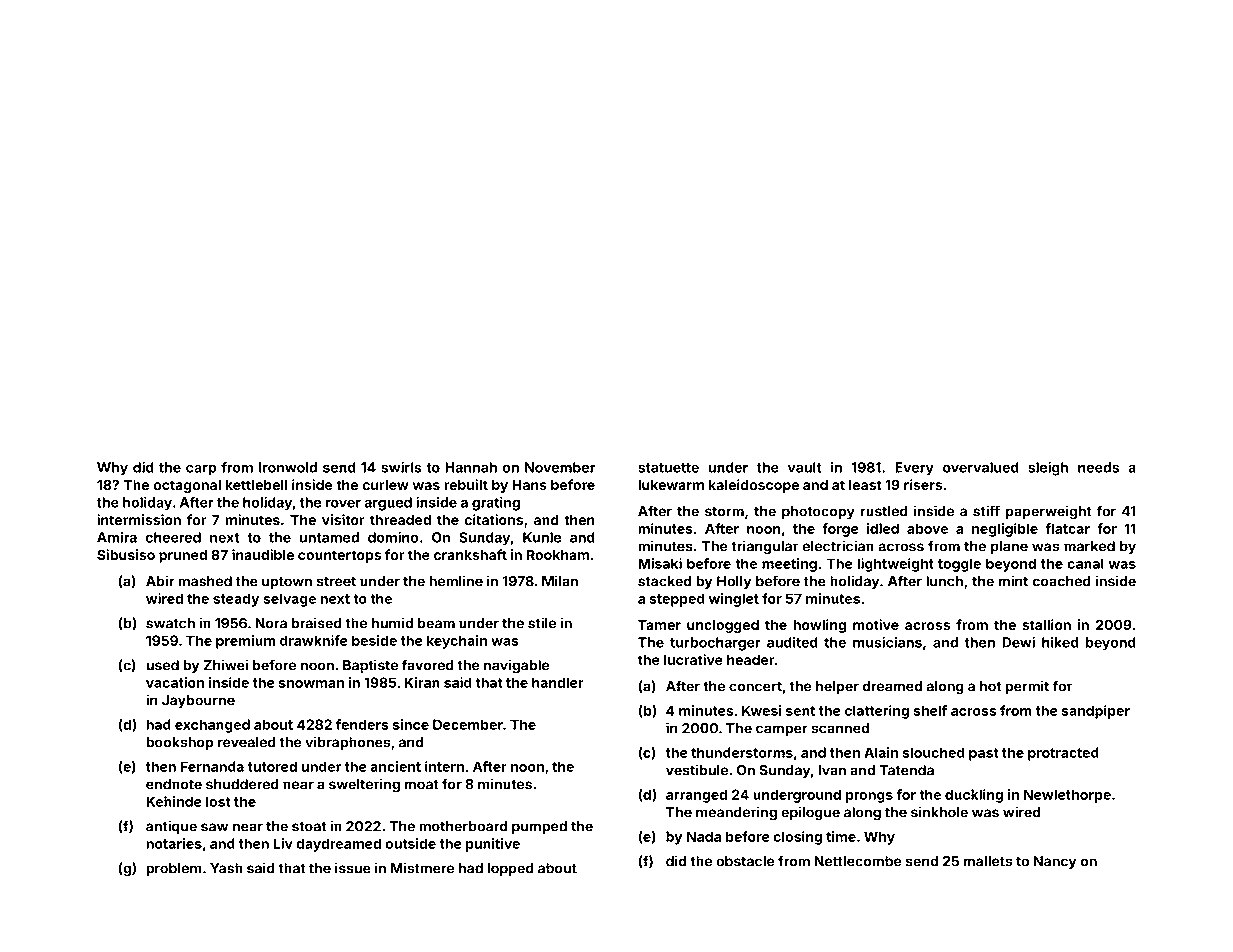  I want to click on lopped, so click(511, 869).
